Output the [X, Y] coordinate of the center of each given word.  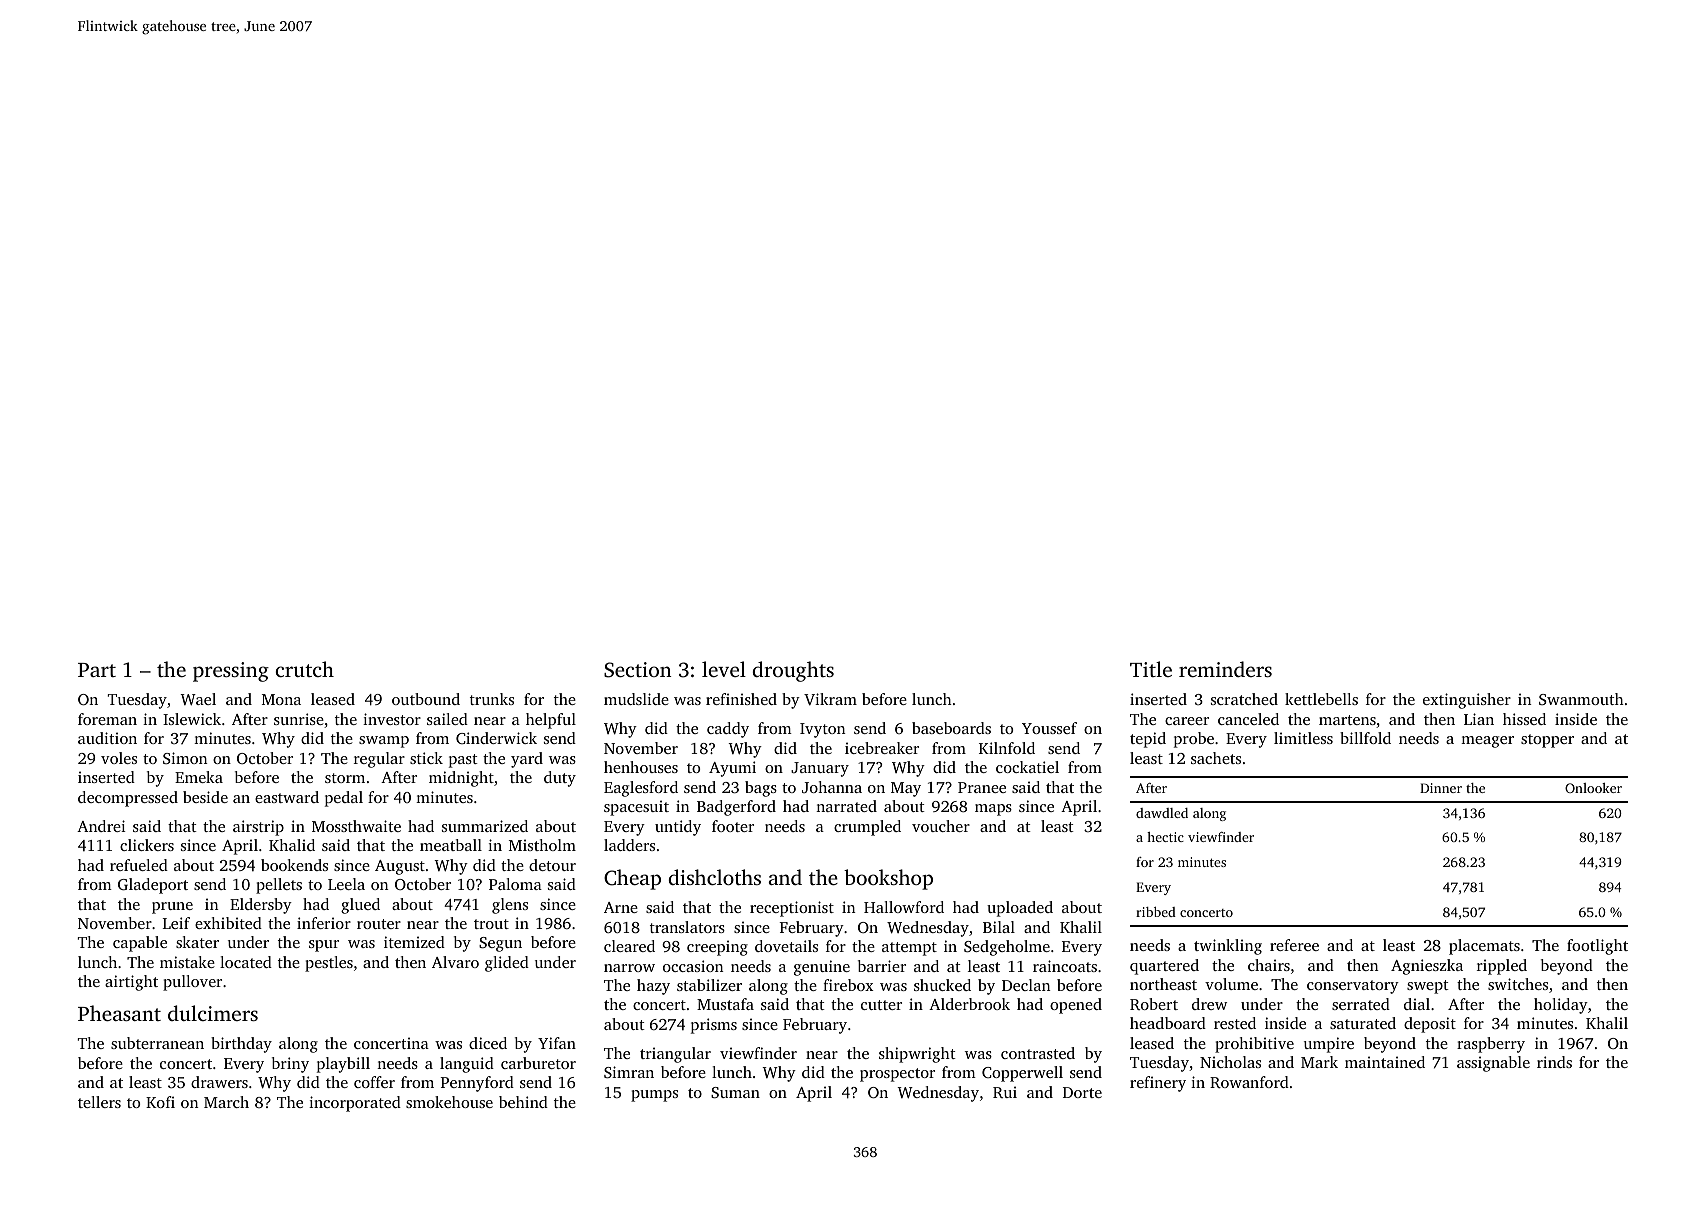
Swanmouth [1581, 699]
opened [1076, 1006]
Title [1151, 669]
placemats [1484, 947]
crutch [305, 669]
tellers [99, 1102]
